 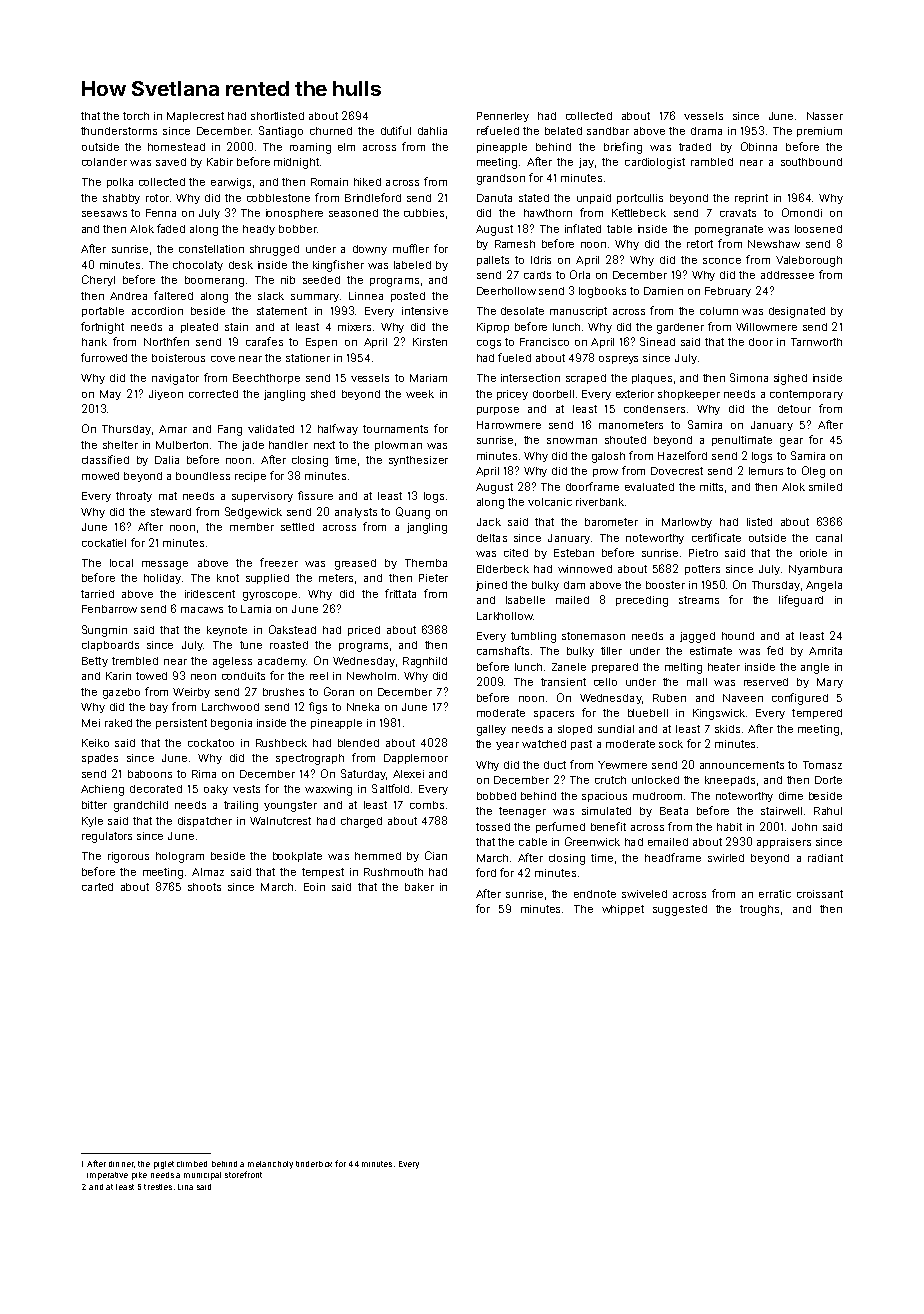 What do you see at coordinates (759, 910) in the screenshot?
I see `troughs` at bounding box center [759, 910].
